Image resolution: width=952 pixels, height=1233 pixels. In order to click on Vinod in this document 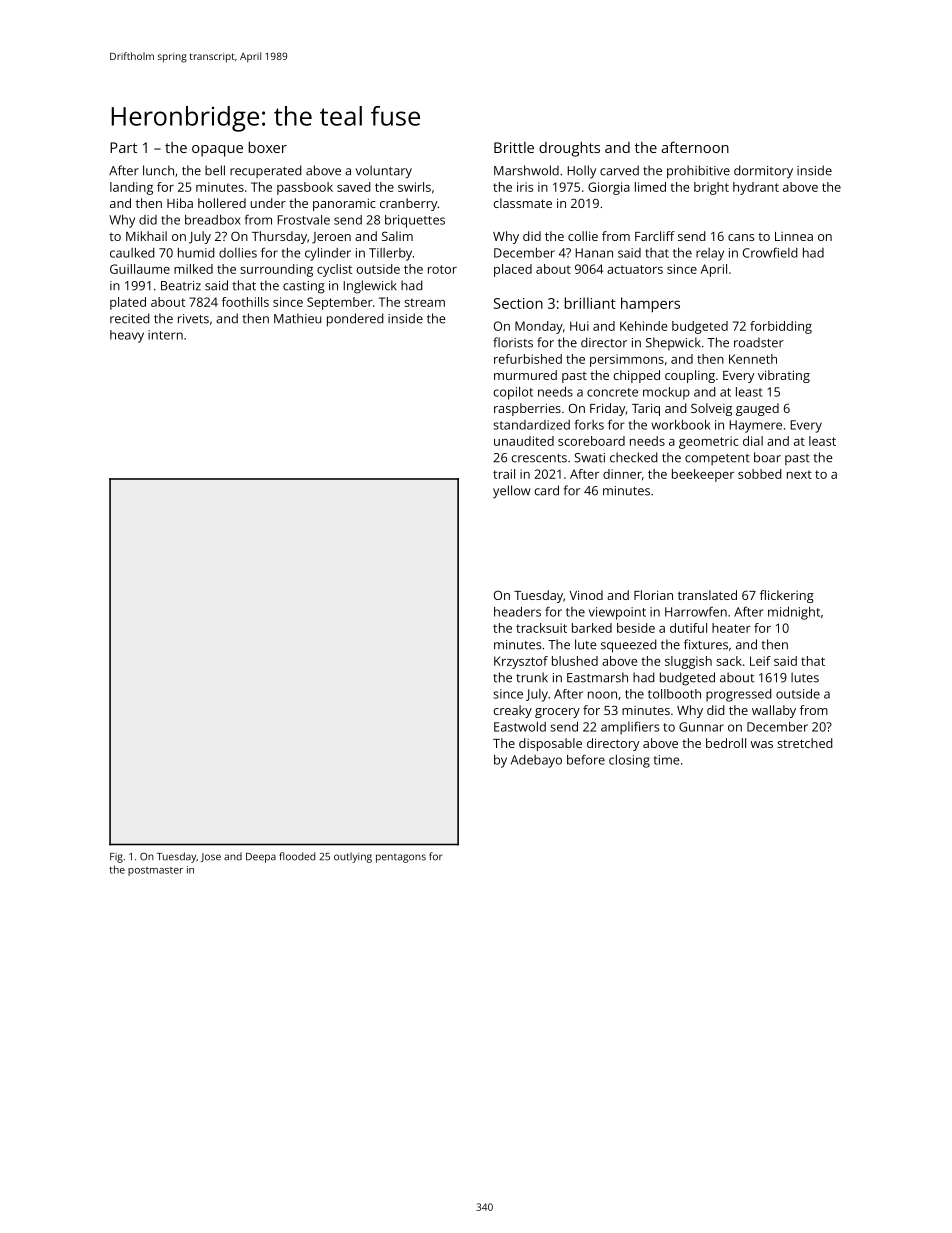, I will do `click(586, 595)`.
